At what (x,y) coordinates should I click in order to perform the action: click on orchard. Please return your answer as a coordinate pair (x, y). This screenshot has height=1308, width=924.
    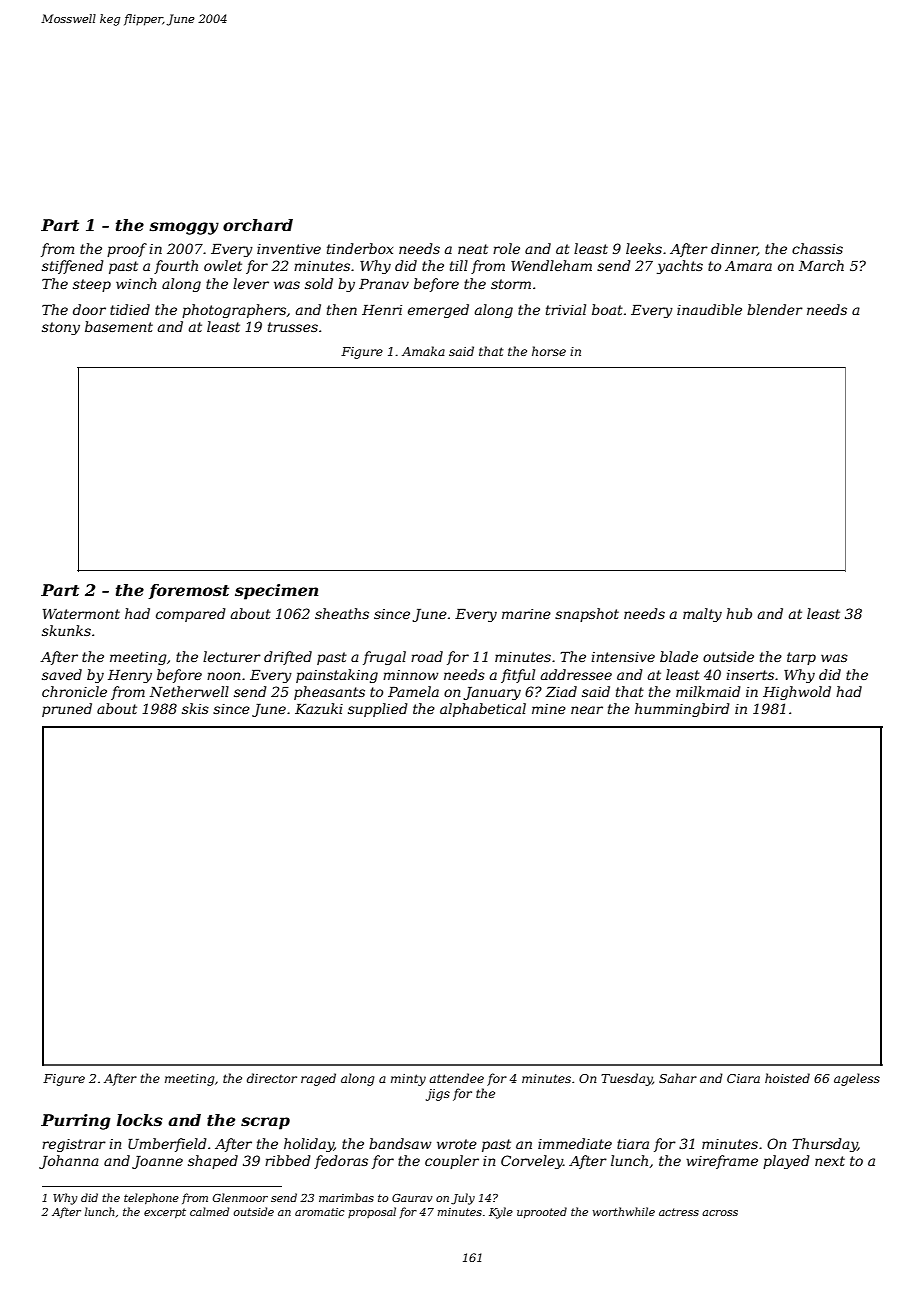
    Looking at the image, I should click on (258, 225).
